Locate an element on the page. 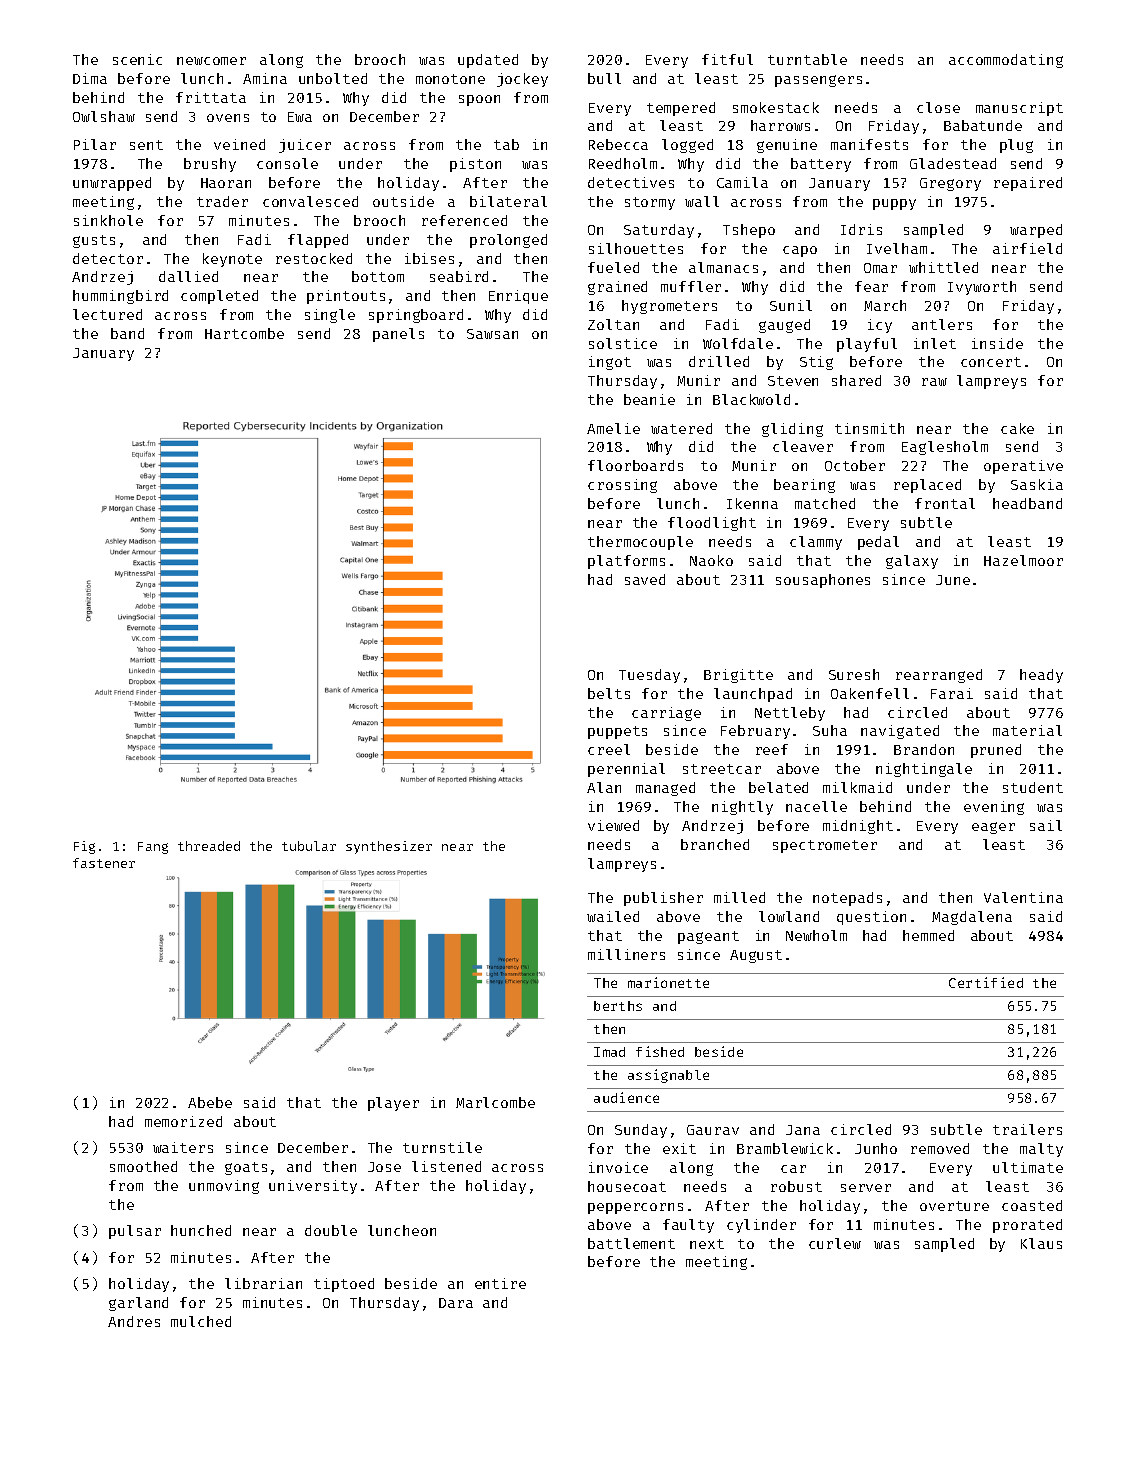  Hartcombe is located at coordinates (244, 333).
